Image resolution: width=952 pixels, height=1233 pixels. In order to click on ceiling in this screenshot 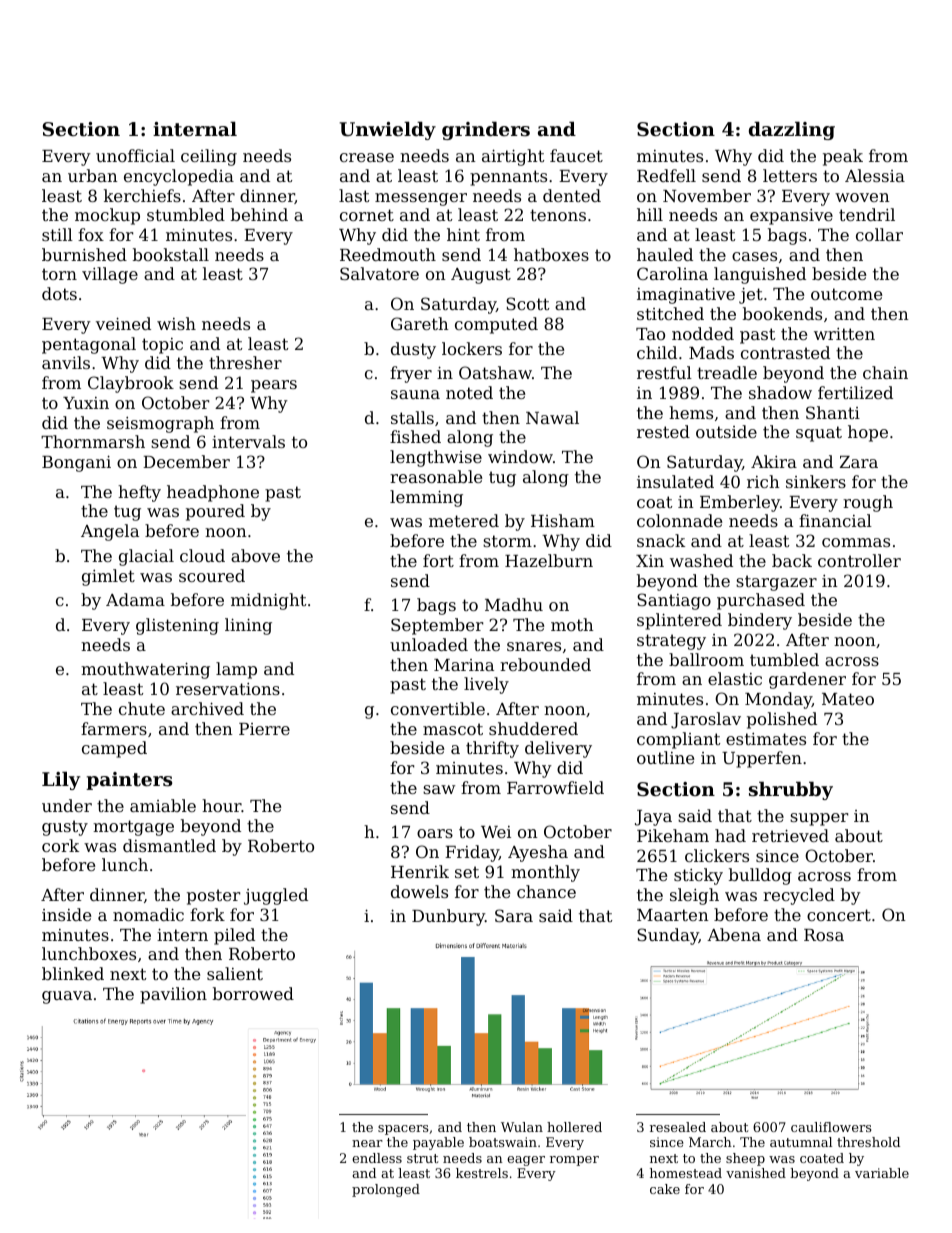, I will do `click(209, 157)`.
